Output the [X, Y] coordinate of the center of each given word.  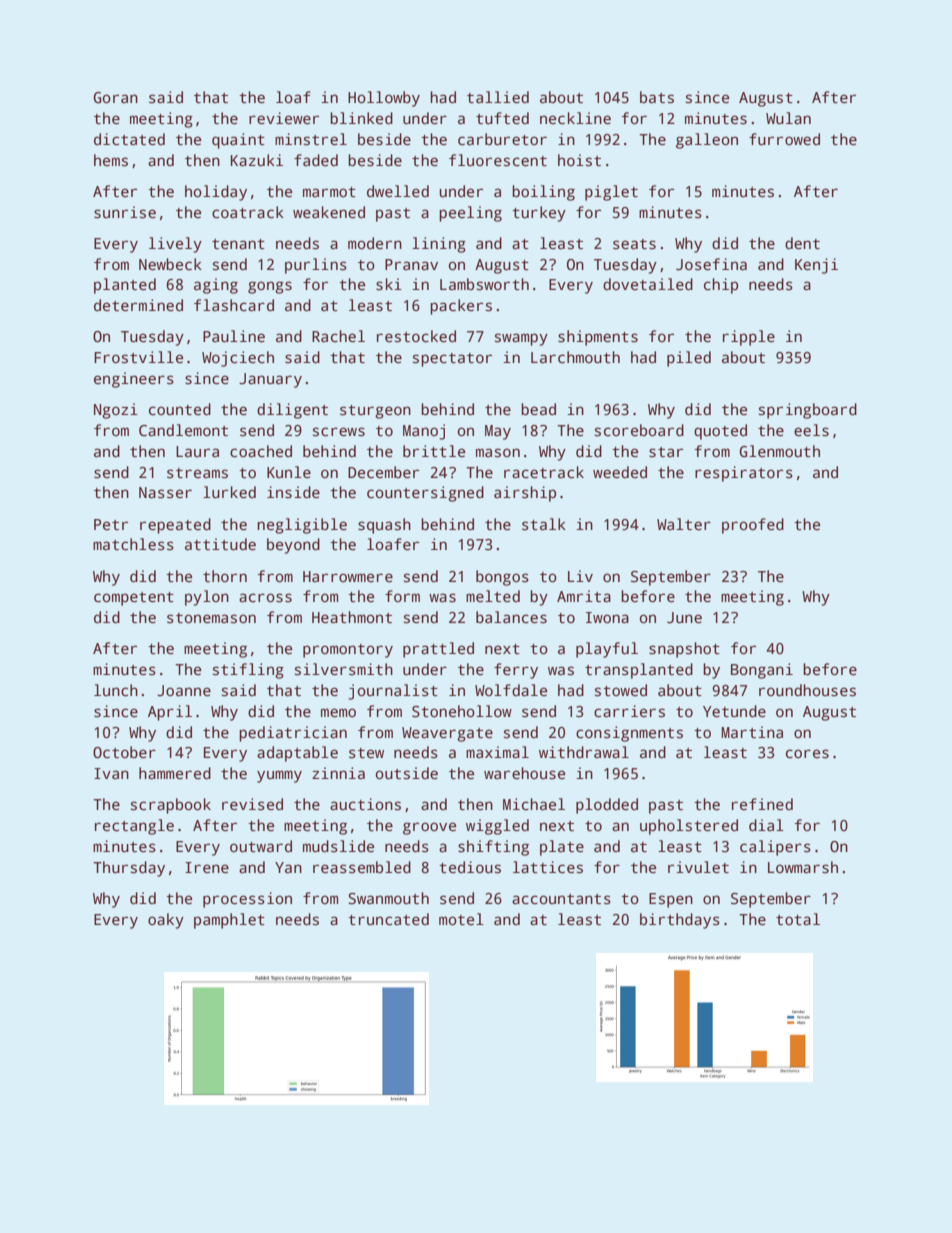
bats [657, 97]
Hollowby [384, 99]
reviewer [284, 118]
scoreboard [639, 430]
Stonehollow [462, 711]
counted [180, 409]
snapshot [684, 650]
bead [538, 409]
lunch [116, 690]
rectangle [134, 827]
